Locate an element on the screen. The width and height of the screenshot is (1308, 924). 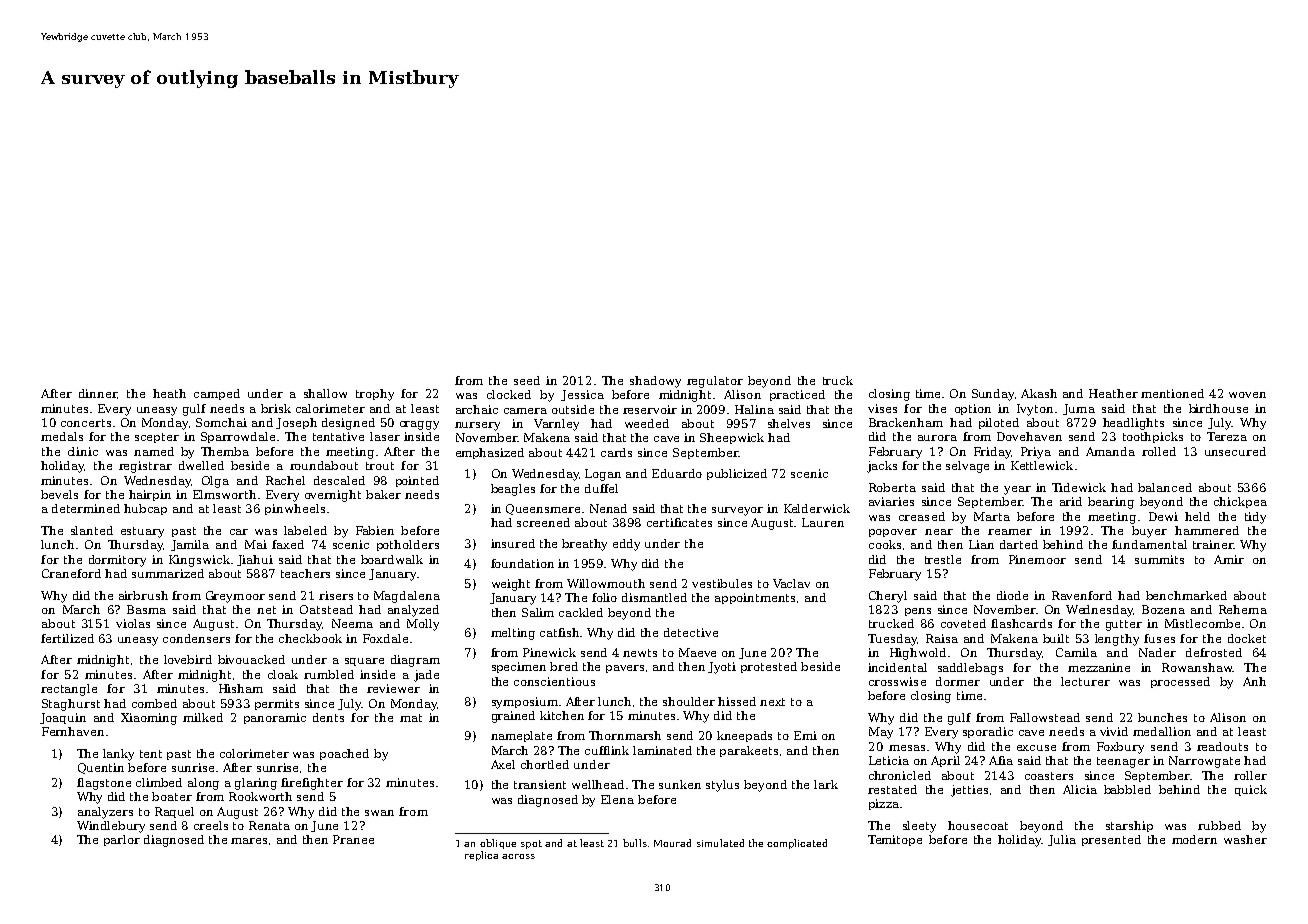
roller is located at coordinates (1250, 775).
